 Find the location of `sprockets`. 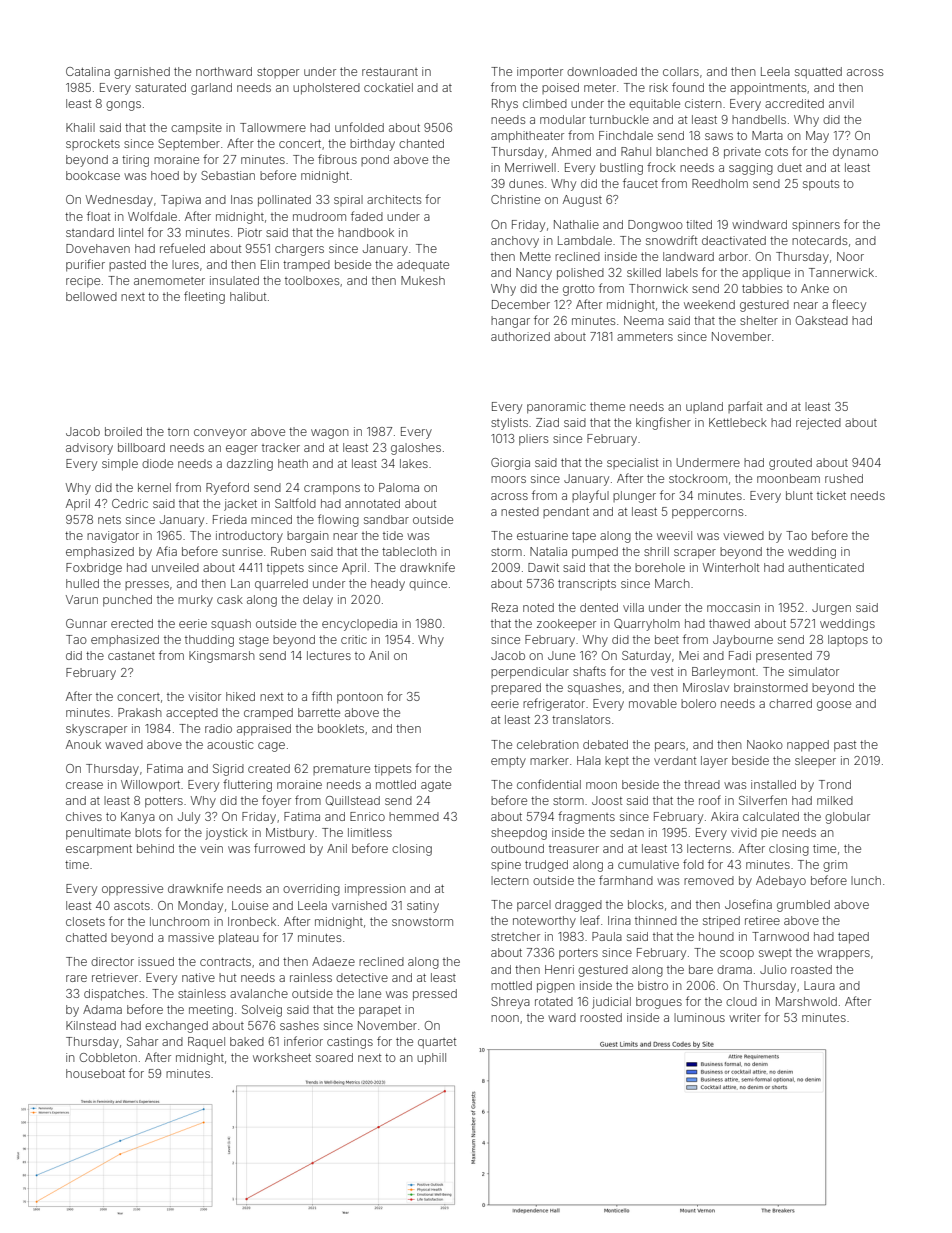

sprockets is located at coordinates (93, 144).
